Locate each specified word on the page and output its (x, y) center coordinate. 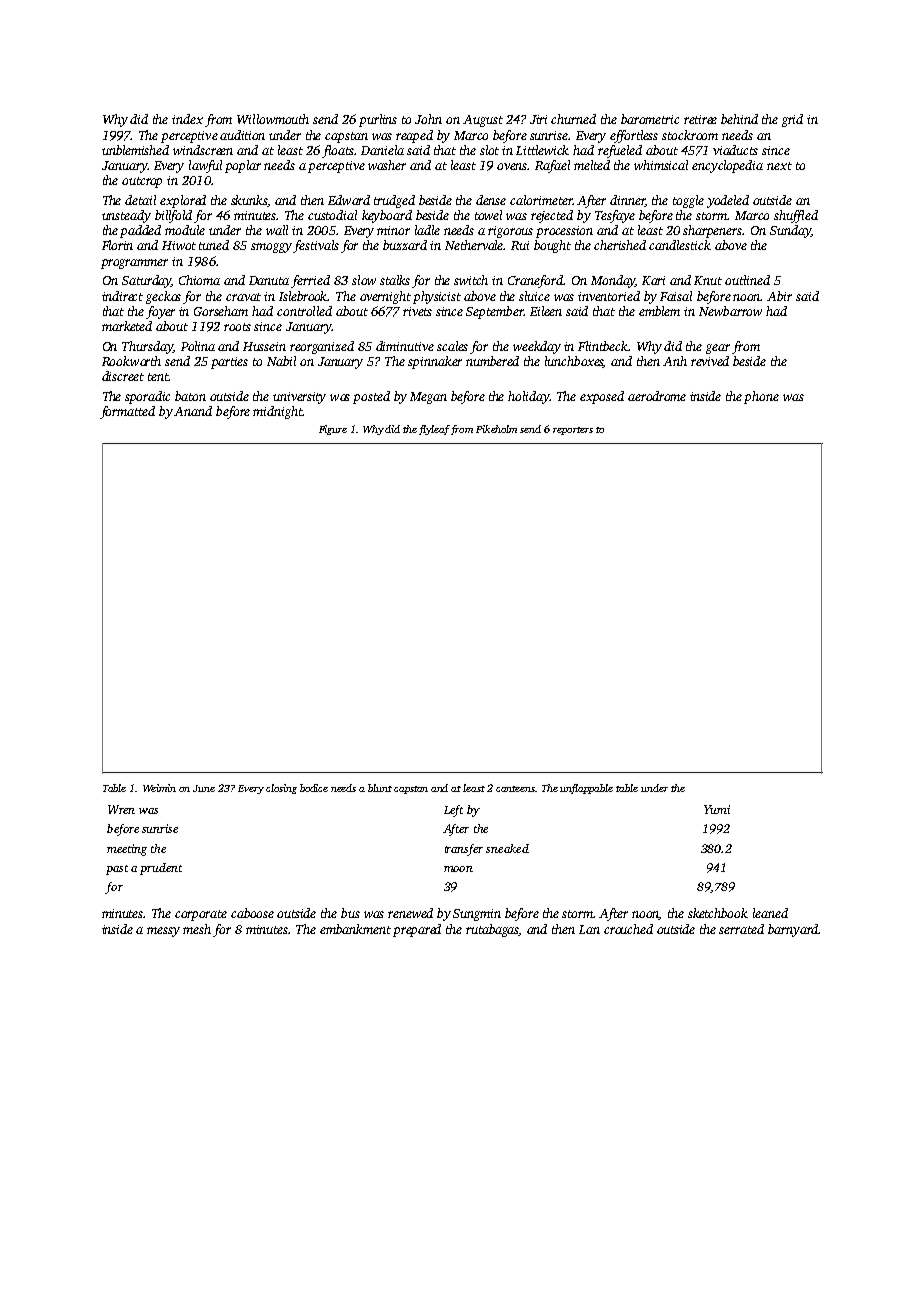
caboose (252, 913)
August (483, 121)
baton (190, 396)
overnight (385, 297)
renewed (410, 913)
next (779, 166)
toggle (688, 201)
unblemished (135, 150)
